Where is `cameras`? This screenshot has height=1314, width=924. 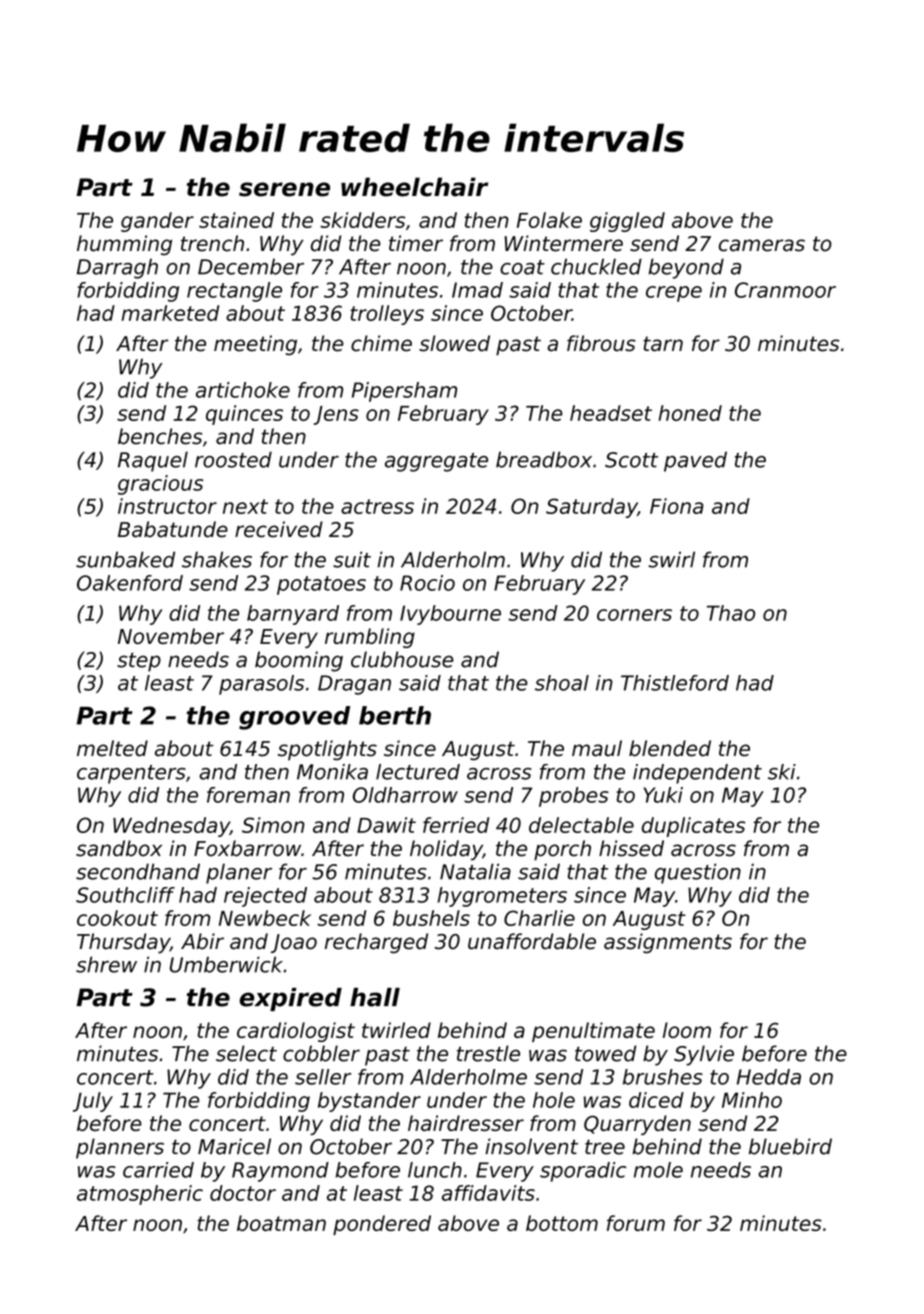
cameras is located at coordinates (762, 245).
